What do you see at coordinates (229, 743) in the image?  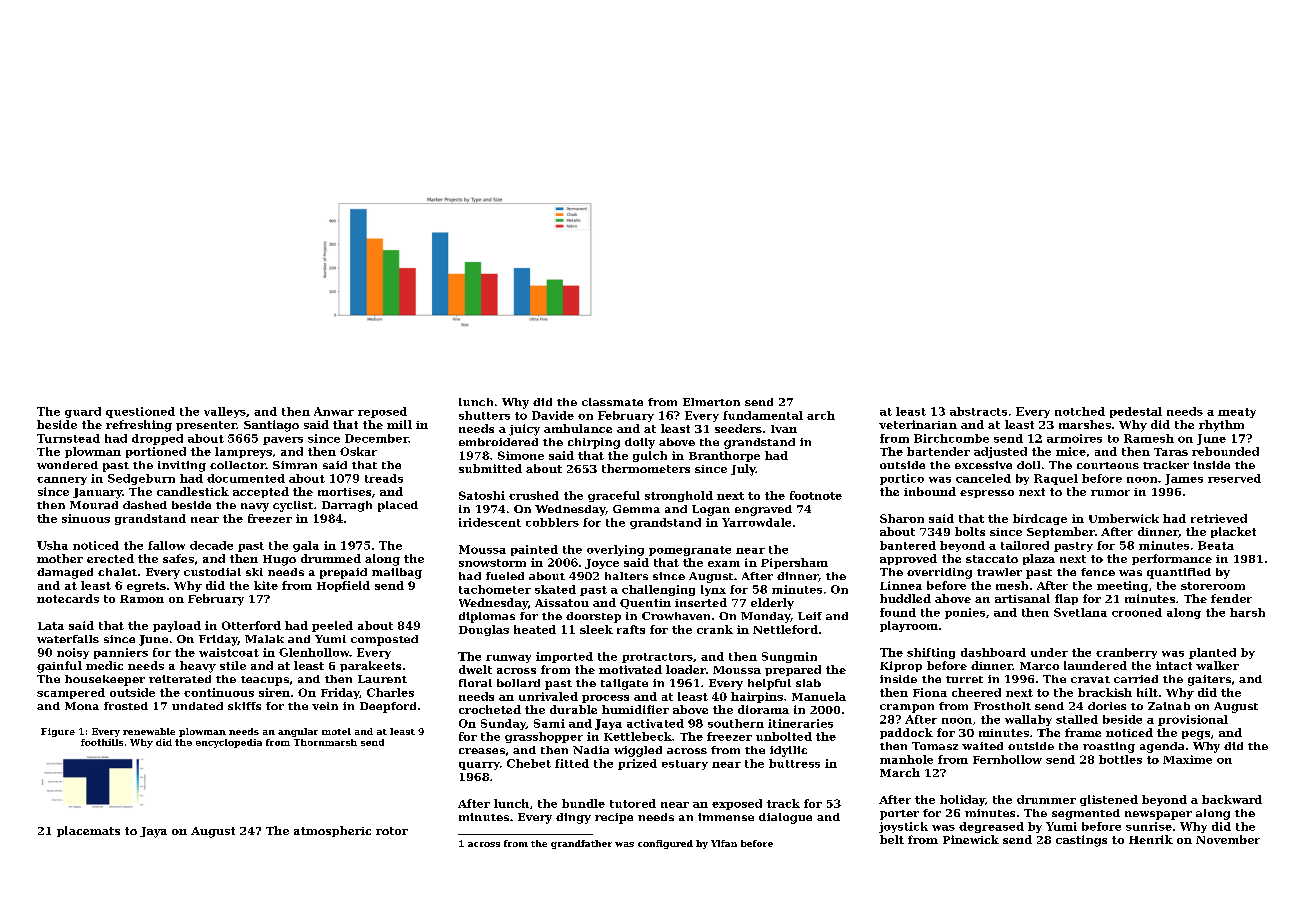 I see `encyclopedia` at bounding box center [229, 743].
